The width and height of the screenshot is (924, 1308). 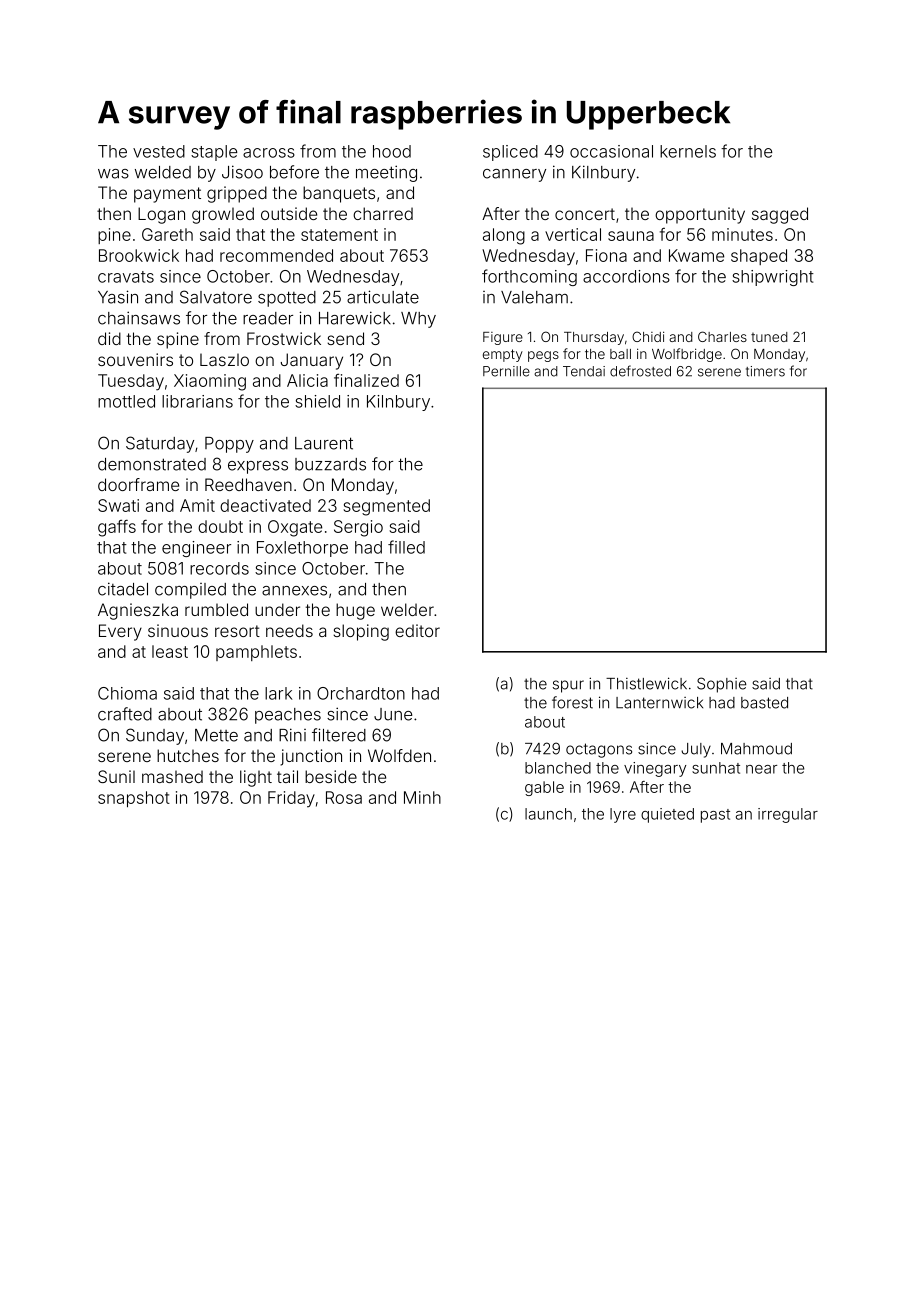 I want to click on vested, so click(x=159, y=151).
